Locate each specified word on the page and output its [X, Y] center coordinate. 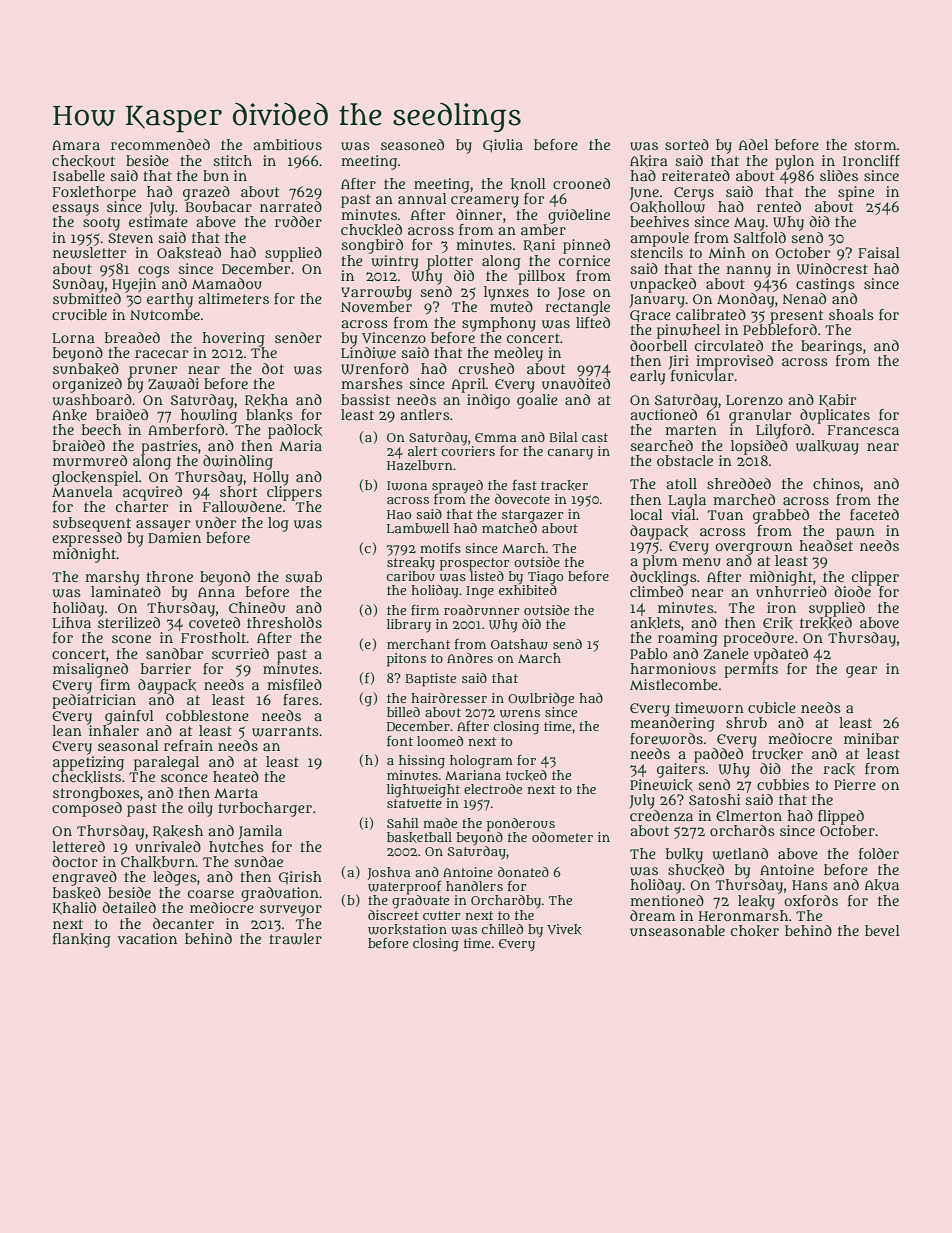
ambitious [287, 144]
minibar [871, 738]
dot [273, 368]
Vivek [564, 929]
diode [852, 591]
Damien [174, 537]
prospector [475, 564]
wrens [520, 713]
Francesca [863, 430]
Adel [753, 144]
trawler [295, 939]
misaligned [90, 670]
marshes [372, 383]
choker [755, 931]
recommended [160, 144]
